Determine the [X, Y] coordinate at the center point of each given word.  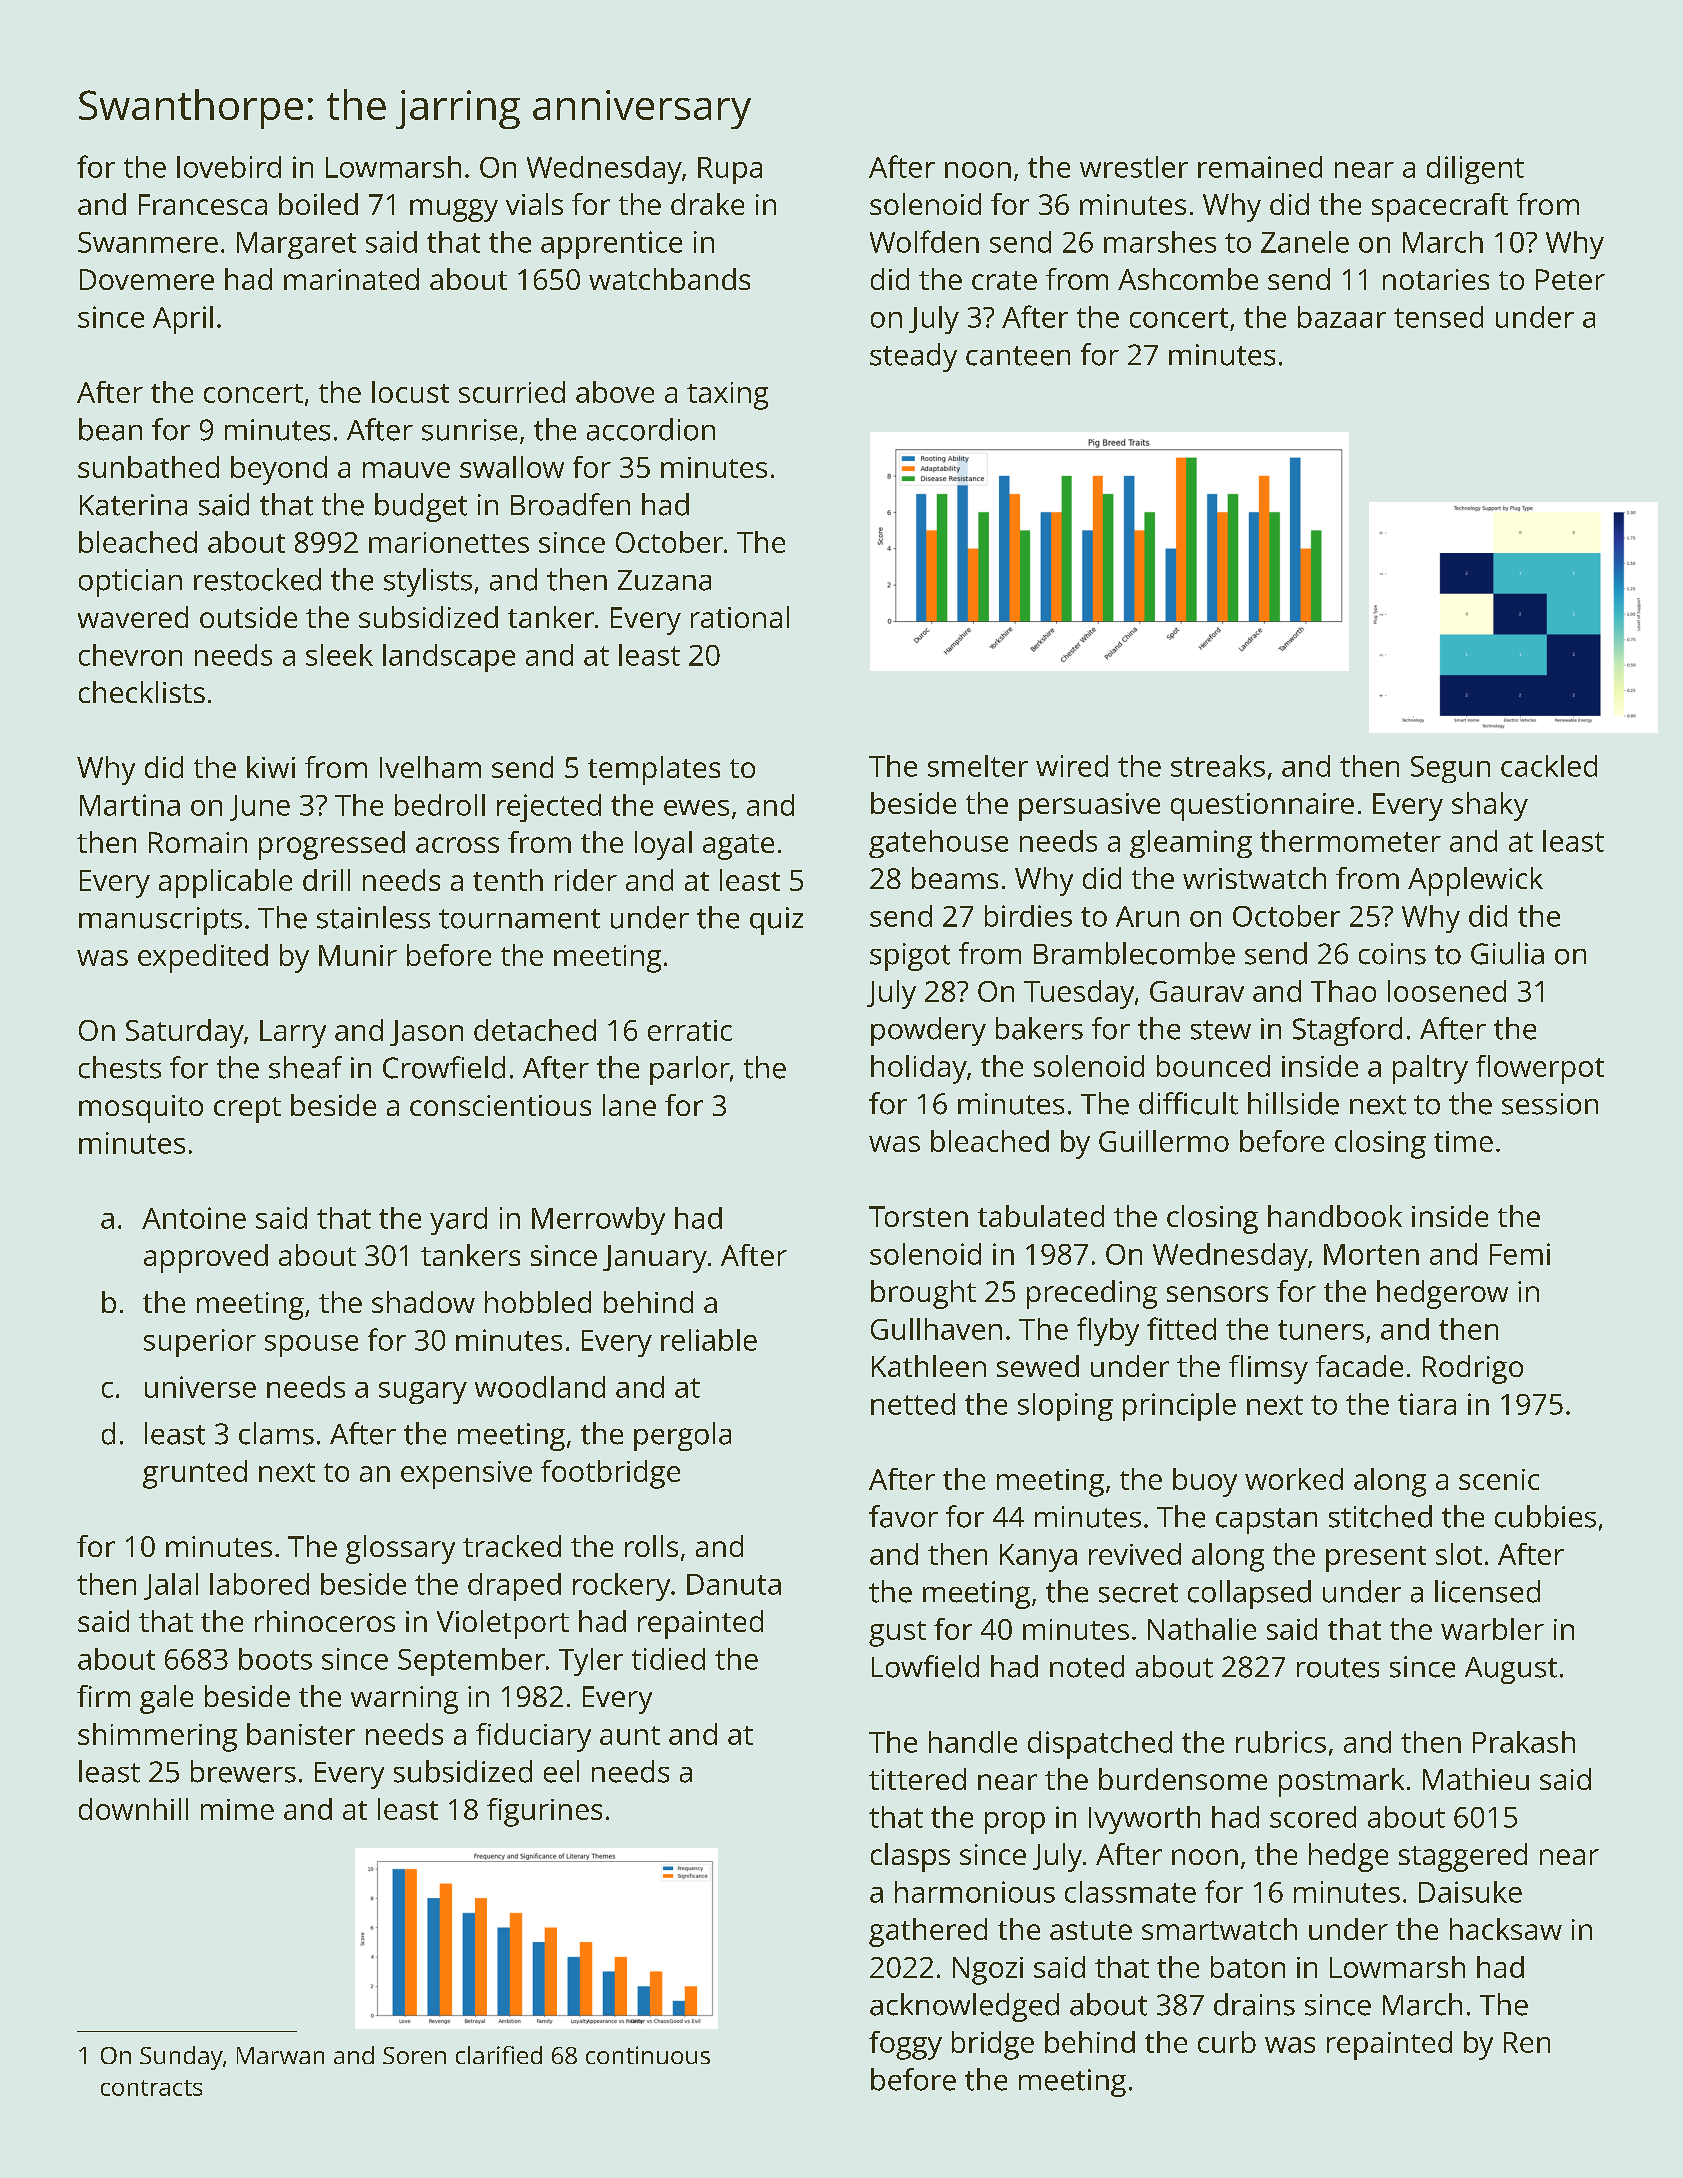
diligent [1475, 170]
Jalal [171, 1586]
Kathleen [929, 1366]
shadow [423, 1302]
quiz [776, 921]
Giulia [1507, 953]
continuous [648, 2055]
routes [1338, 1668]
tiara [1427, 1404]
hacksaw [1506, 1929]
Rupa [730, 170]
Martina [130, 805]
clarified [499, 2055]
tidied [668, 1659]
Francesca [203, 204]
